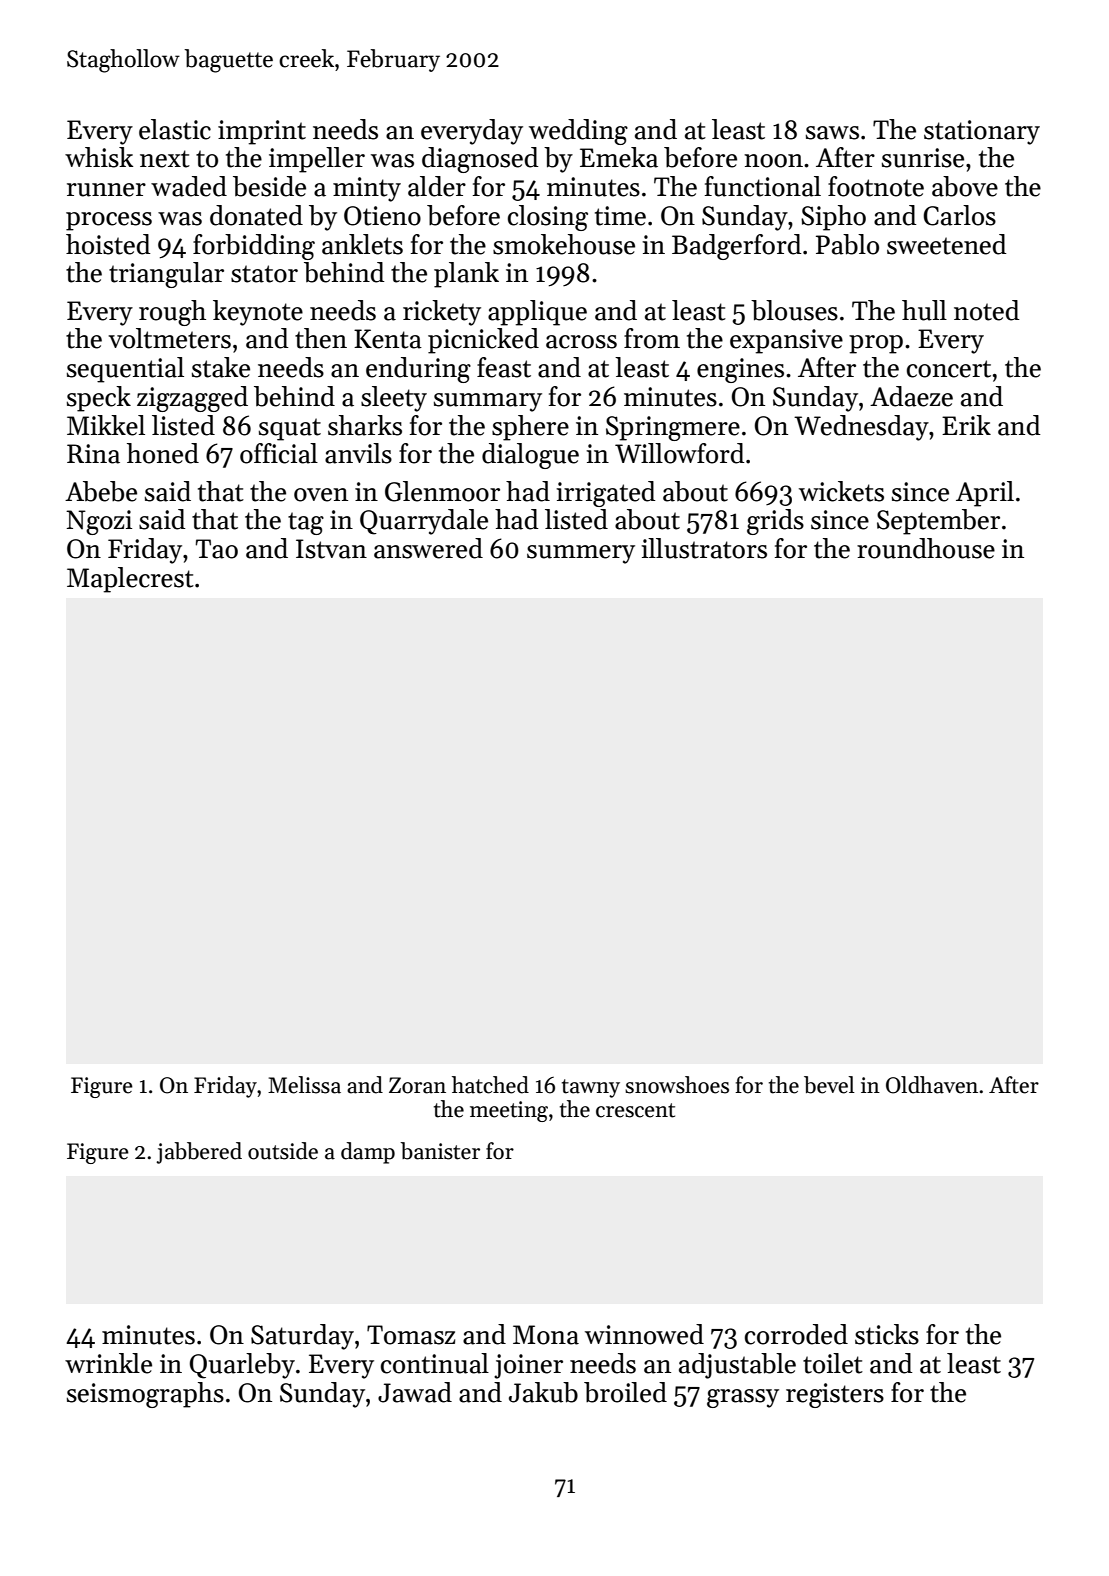  I want to click on sticks, so click(887, 1334).
